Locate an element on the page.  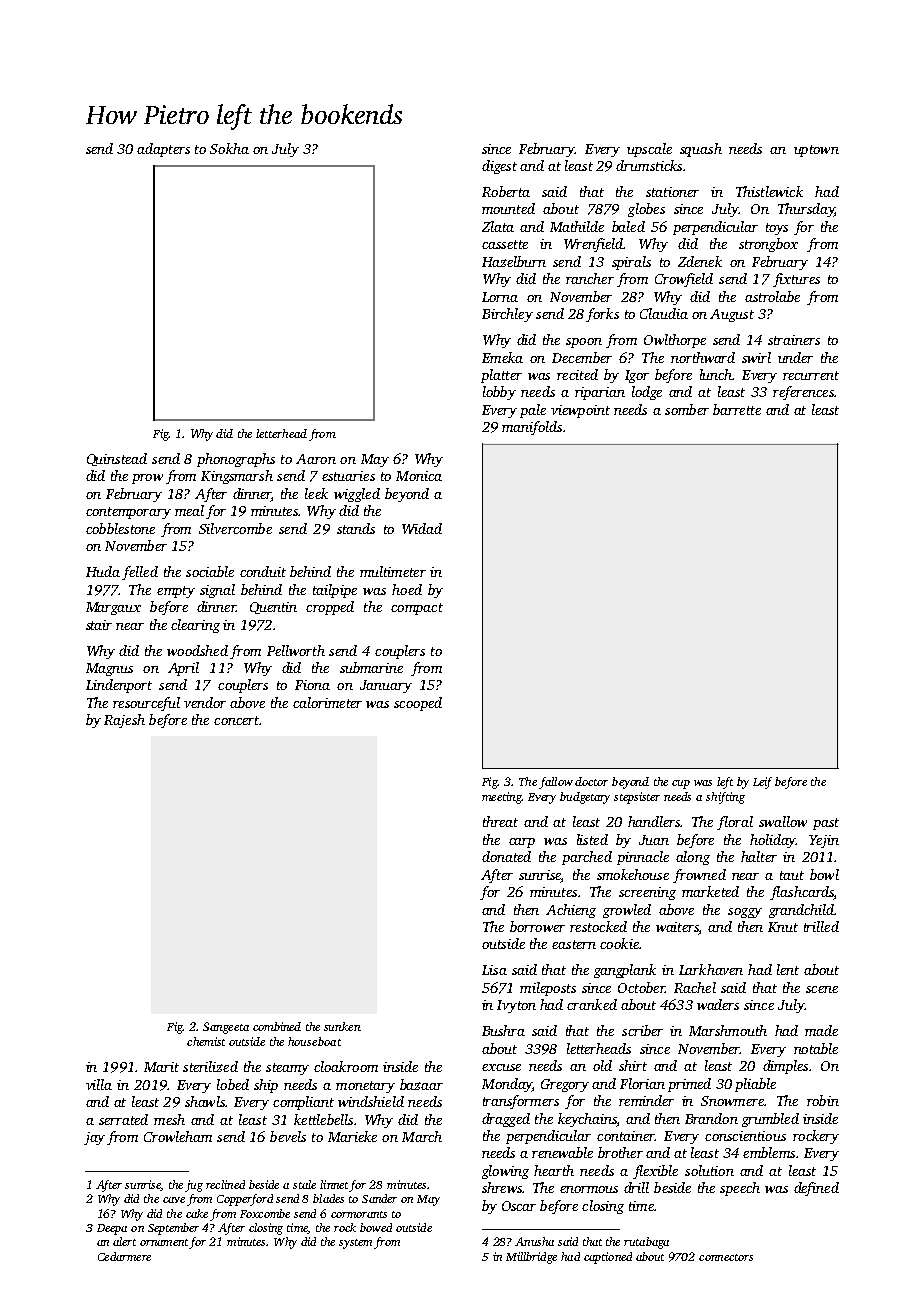
references is located at coordinates (803, 393).
